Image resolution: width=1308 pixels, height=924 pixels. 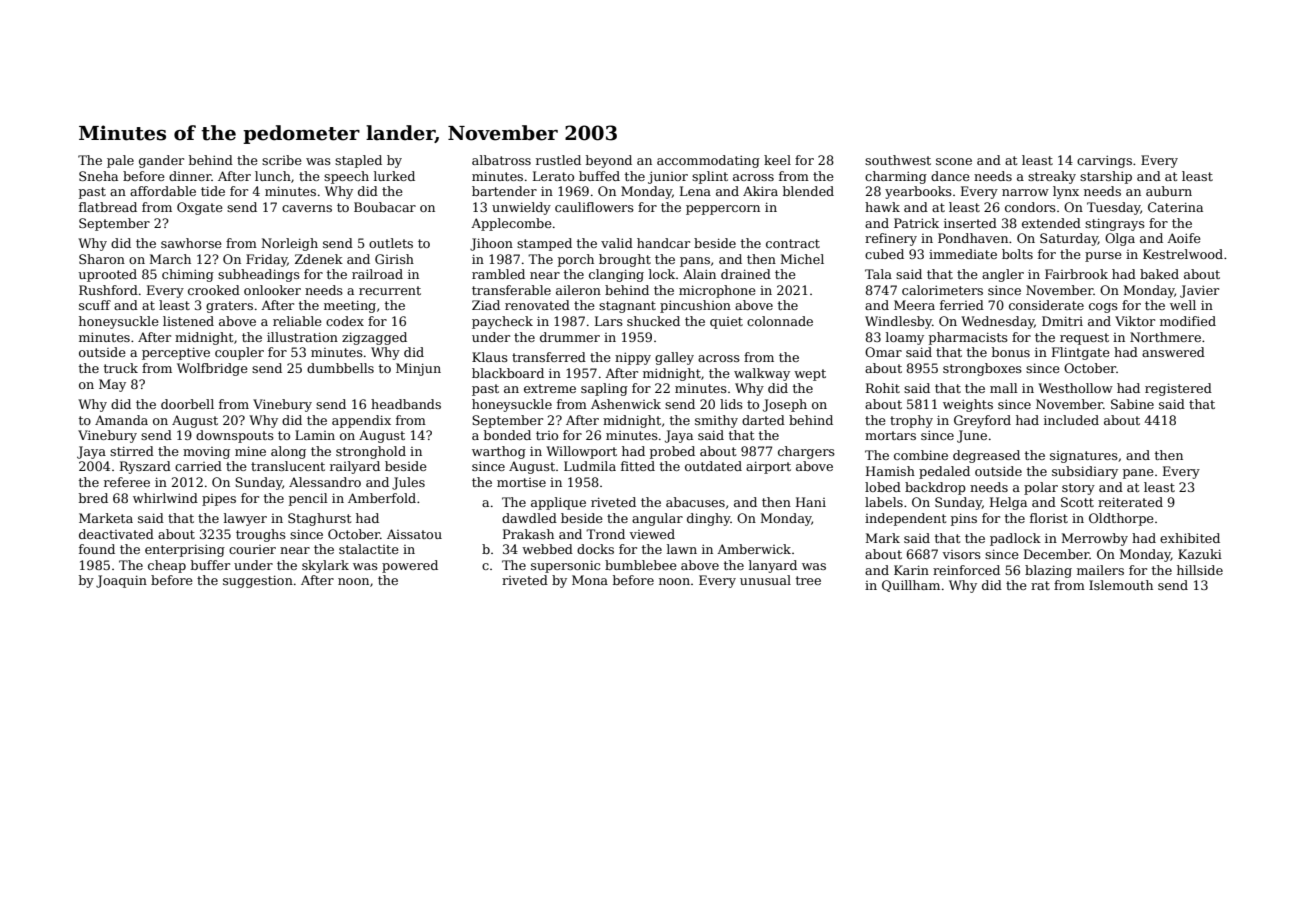 What do you see at coordinates (121, 581) in the screenshot?
I see `Joaquin` at bounding box center [121, 581].
